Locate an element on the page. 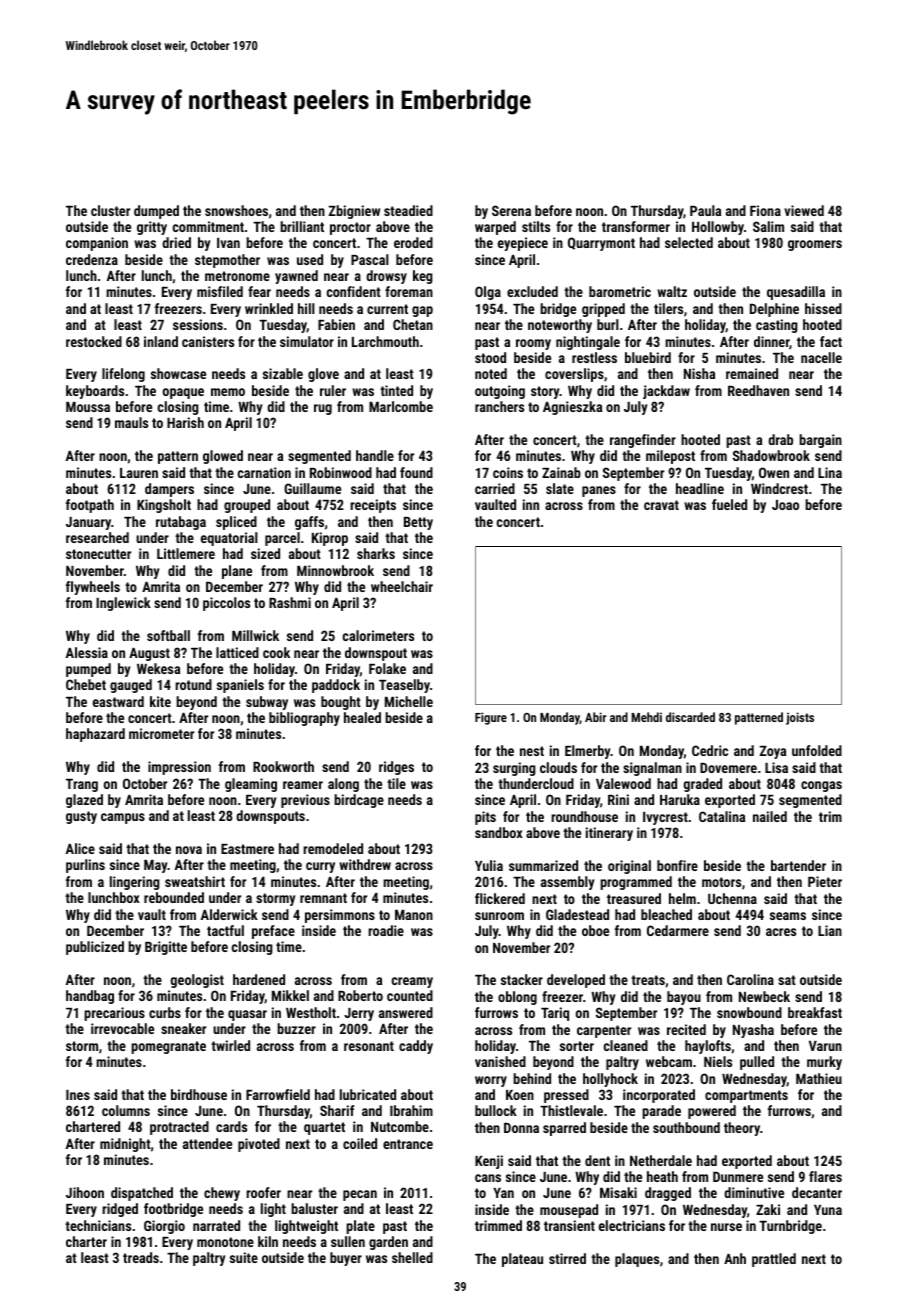 This image has width=908, height=1316. ruler is located at coordinates (333, 390).
